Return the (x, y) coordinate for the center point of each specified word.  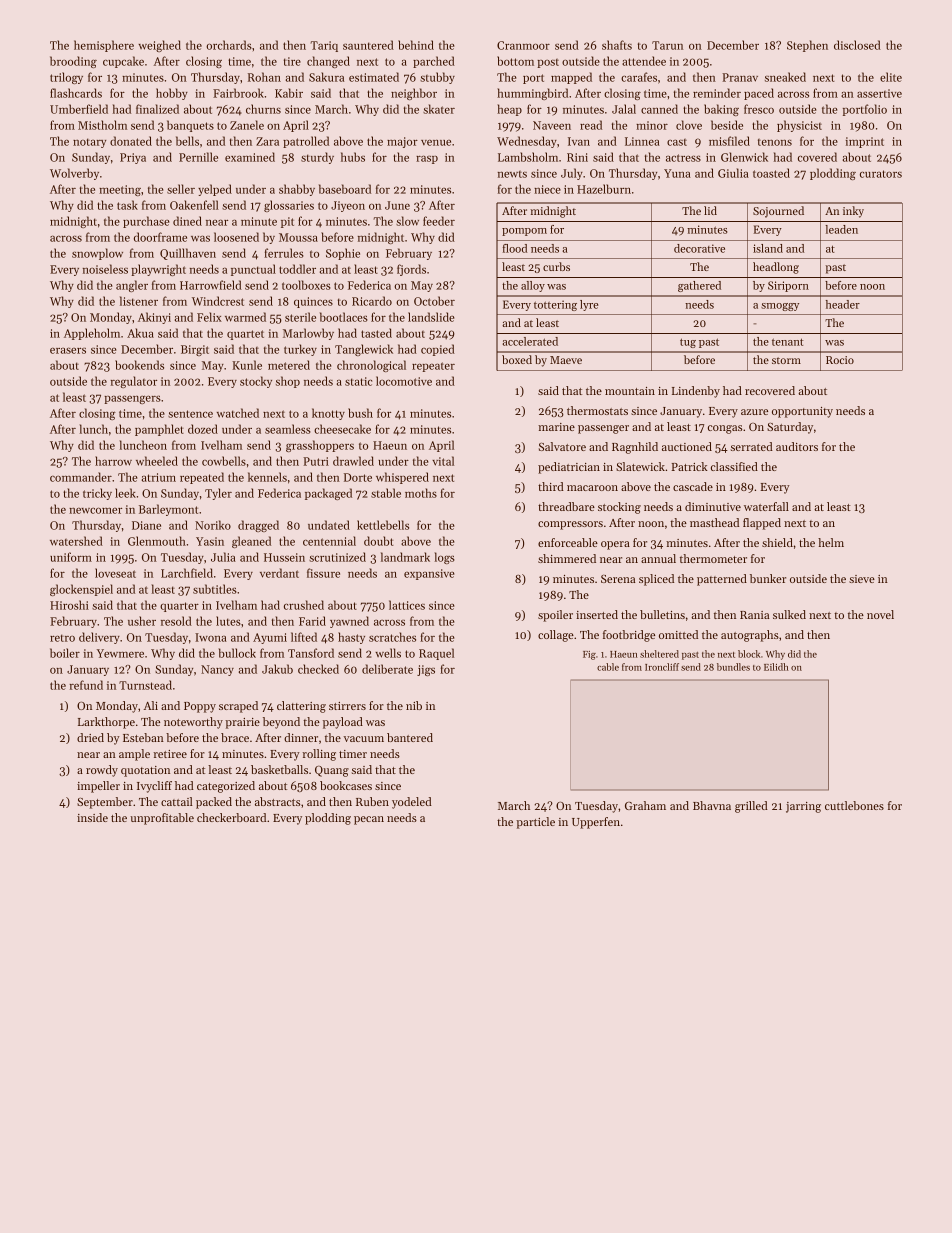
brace (235, 737)
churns (263, 109)
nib (414, 705)
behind (416, 45)
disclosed (857, 45)
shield (777, 542)
